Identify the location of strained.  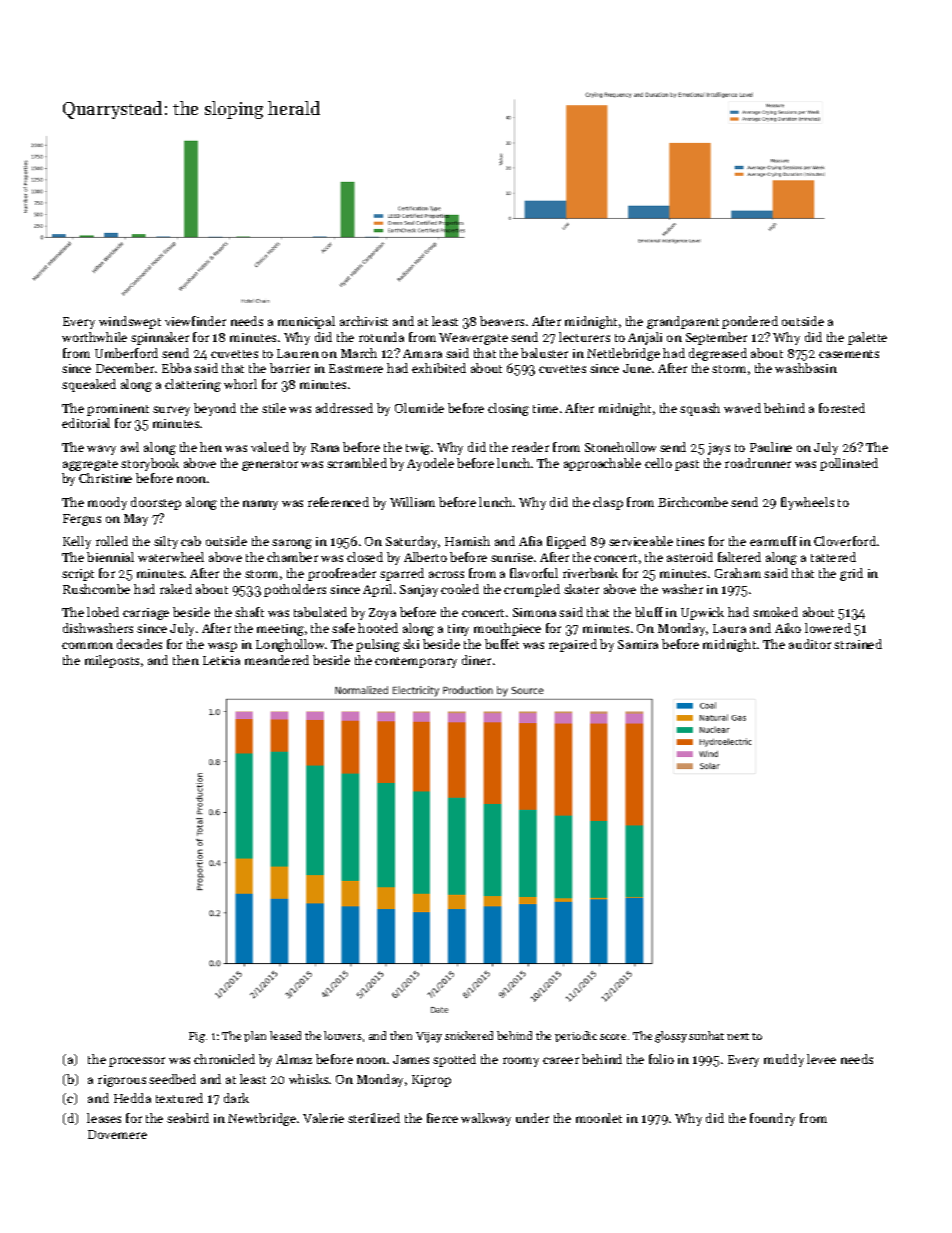
(858, 644).
